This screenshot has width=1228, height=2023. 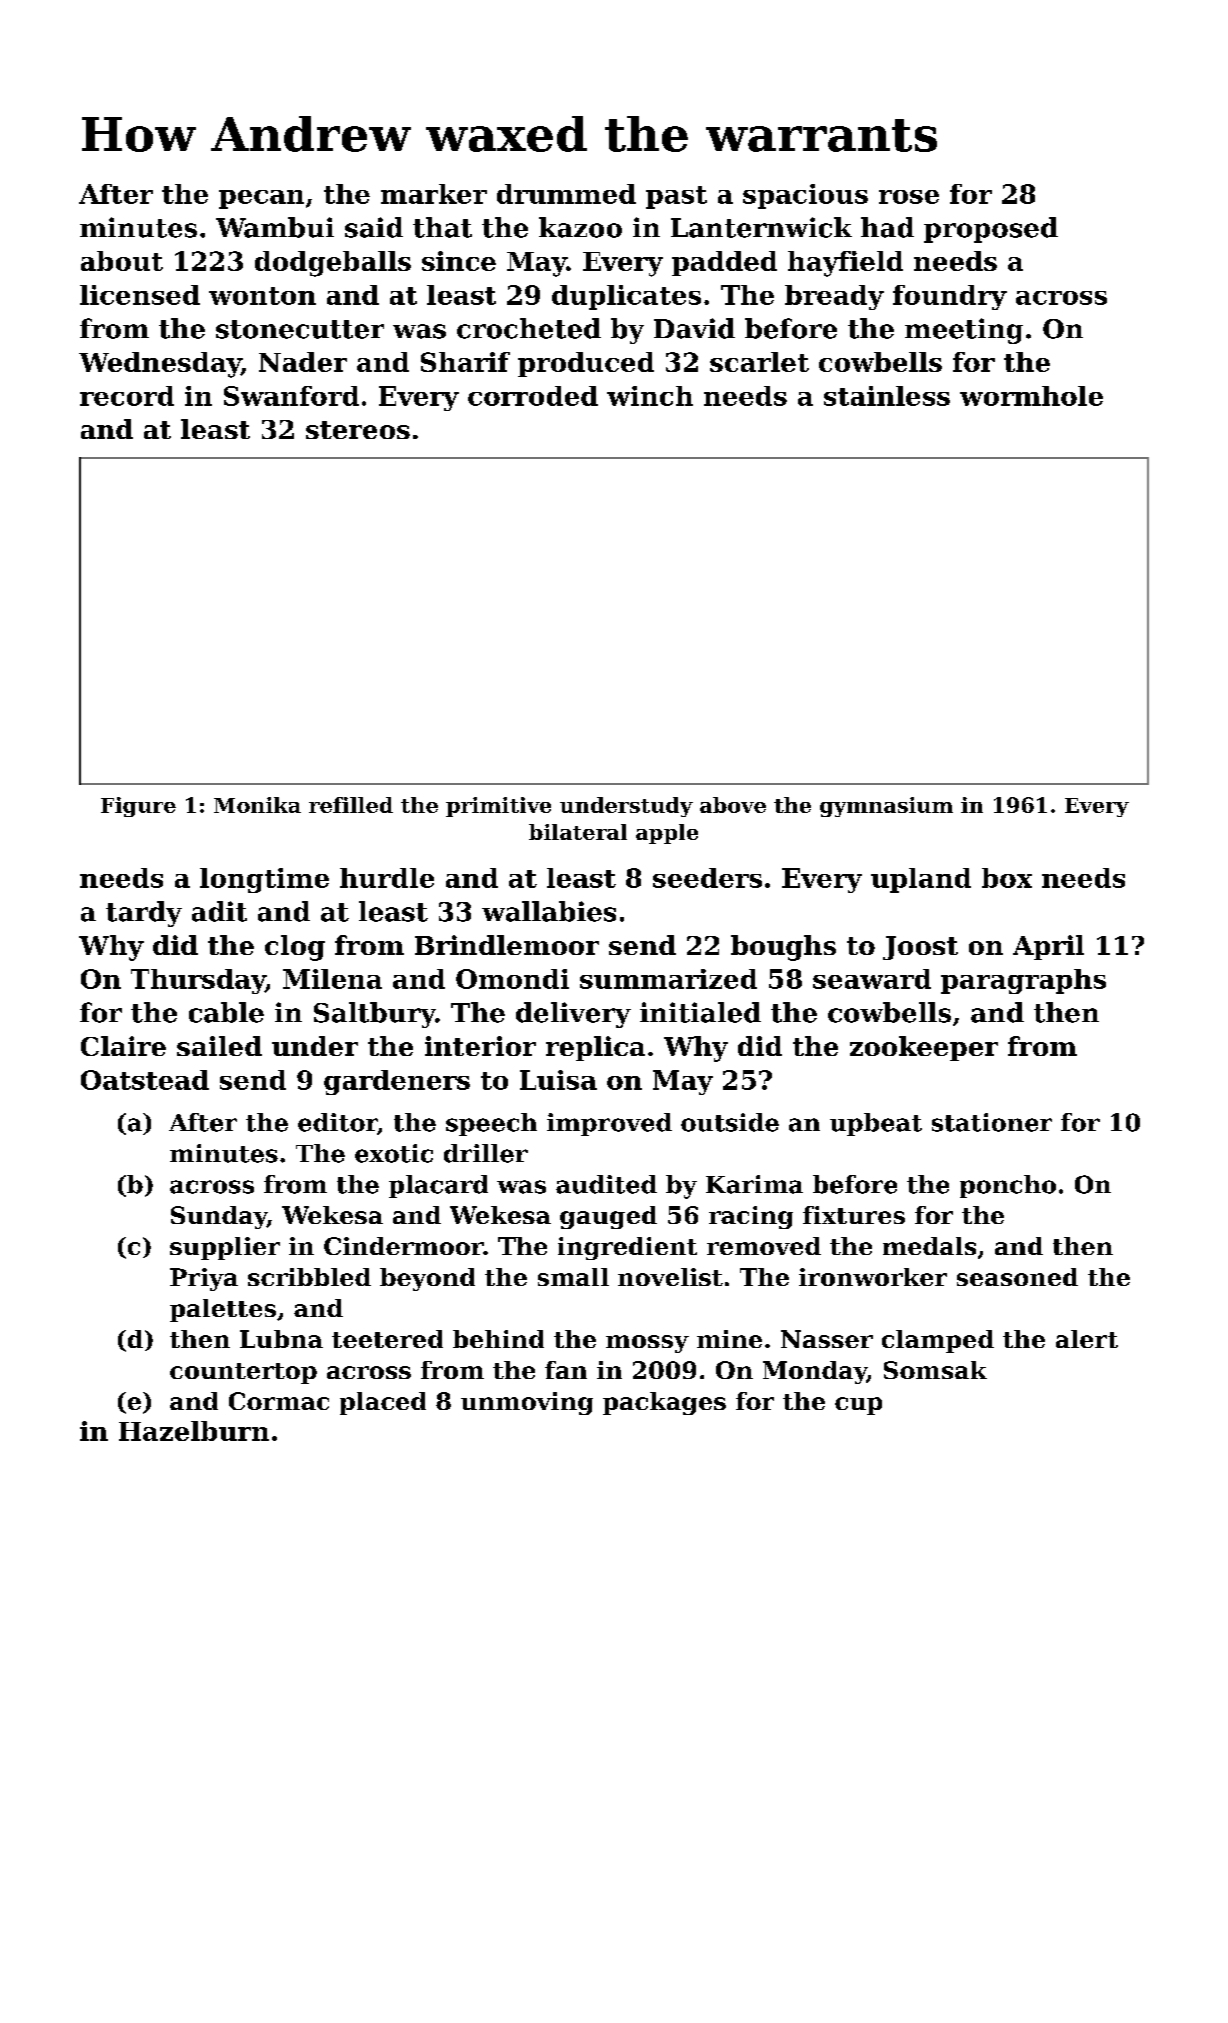 What do you see at coordinates (1007, 878) in the screenshot?
I see `box` at bounding box center [1007, 878].
